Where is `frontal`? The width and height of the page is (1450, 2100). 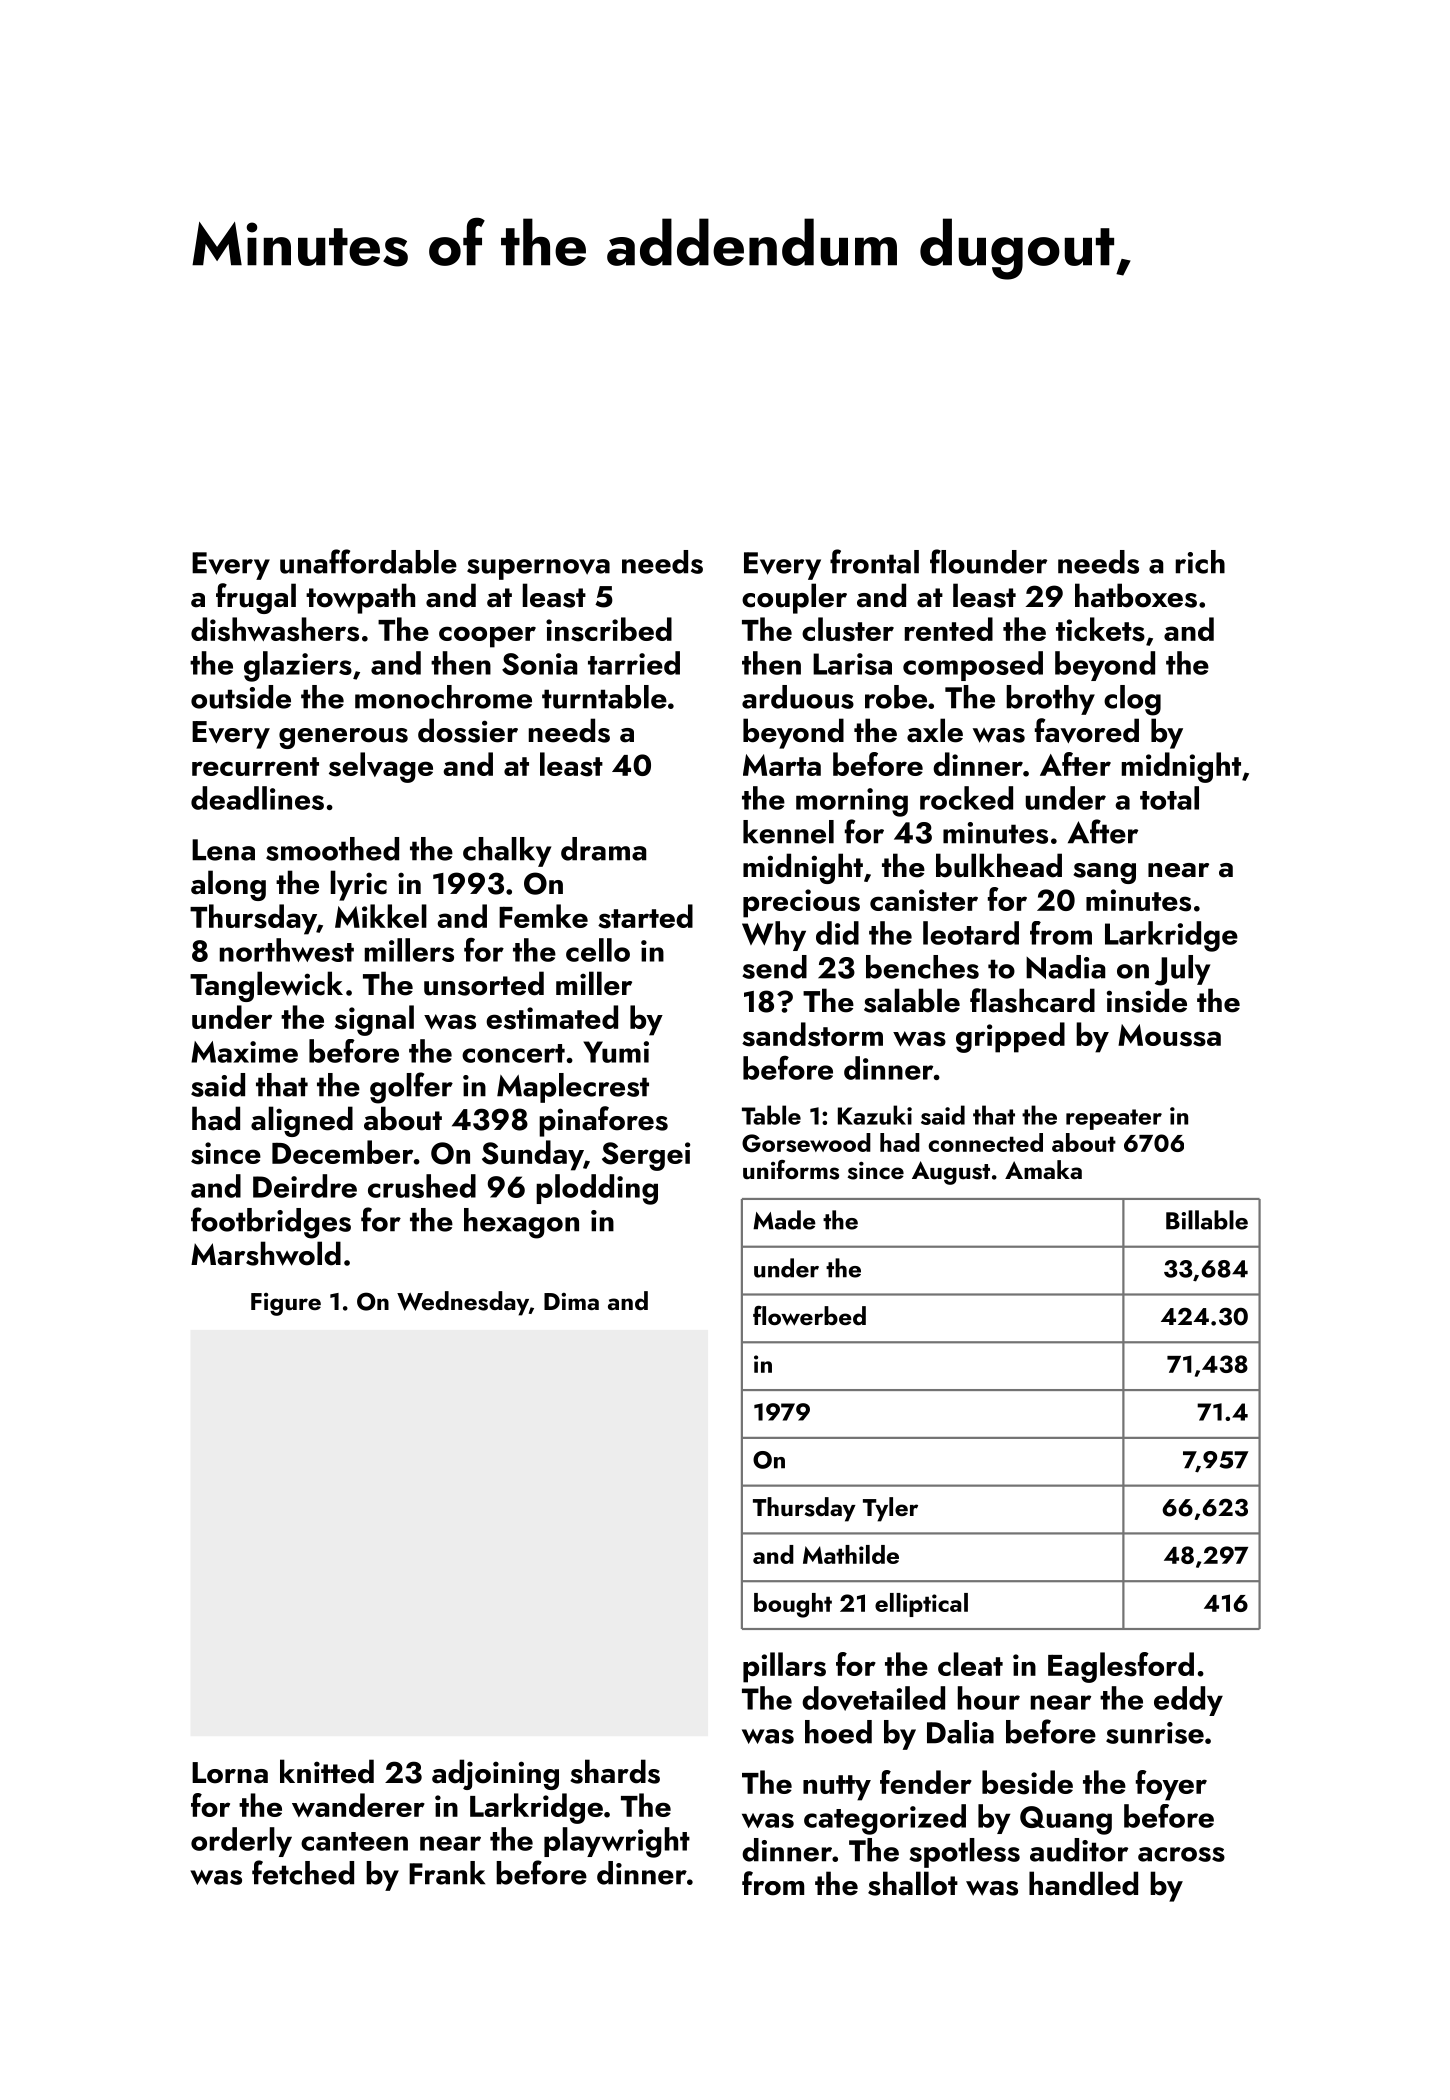
frontal is located at coordinates (874, 561).
